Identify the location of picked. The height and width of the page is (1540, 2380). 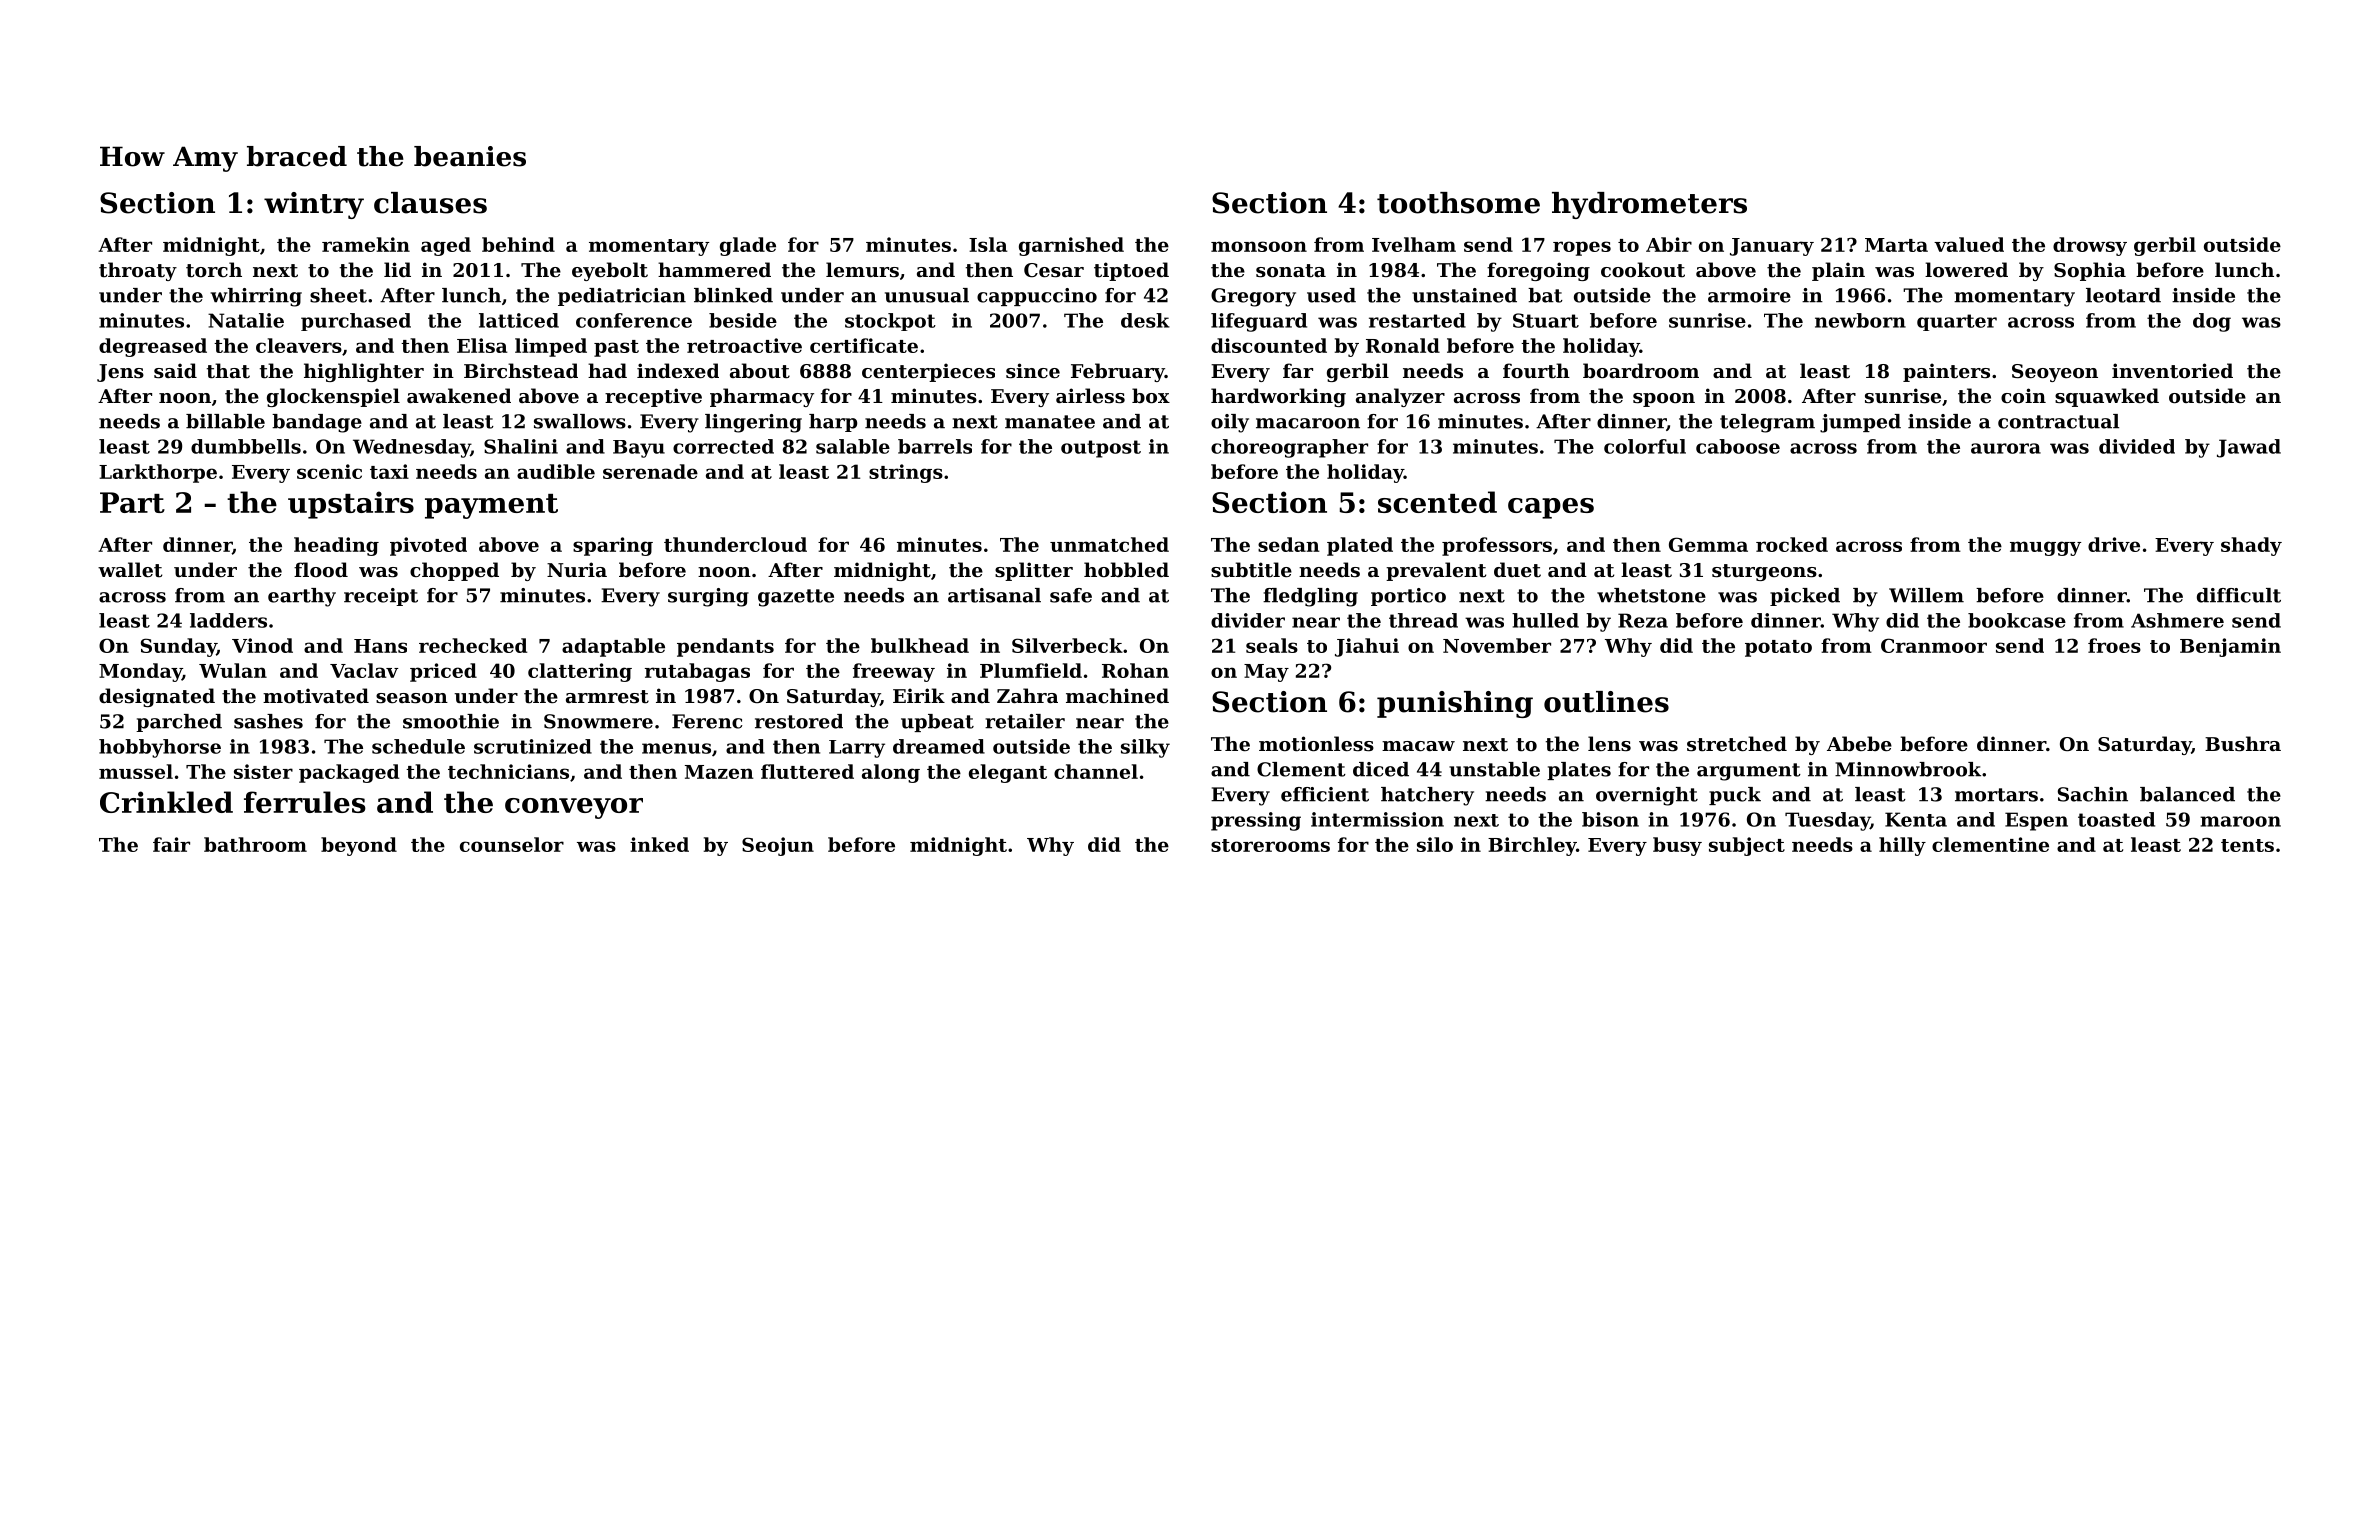
(1805, 597).
